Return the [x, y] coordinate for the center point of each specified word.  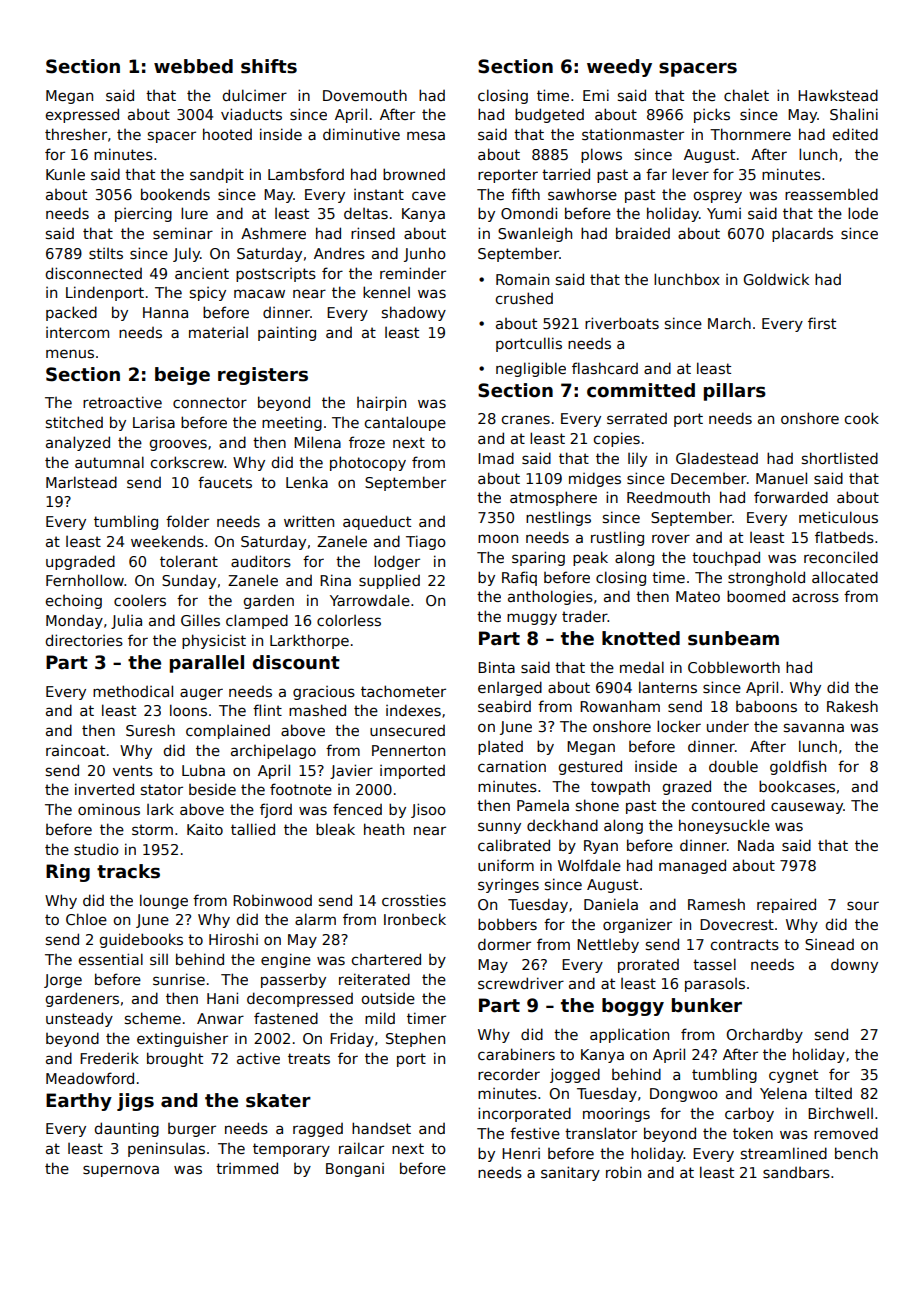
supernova [121, 1171]
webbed [193, 66]
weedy [619, 68]
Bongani [355, 1170]
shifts [269, 66]
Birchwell [840, 1113]
